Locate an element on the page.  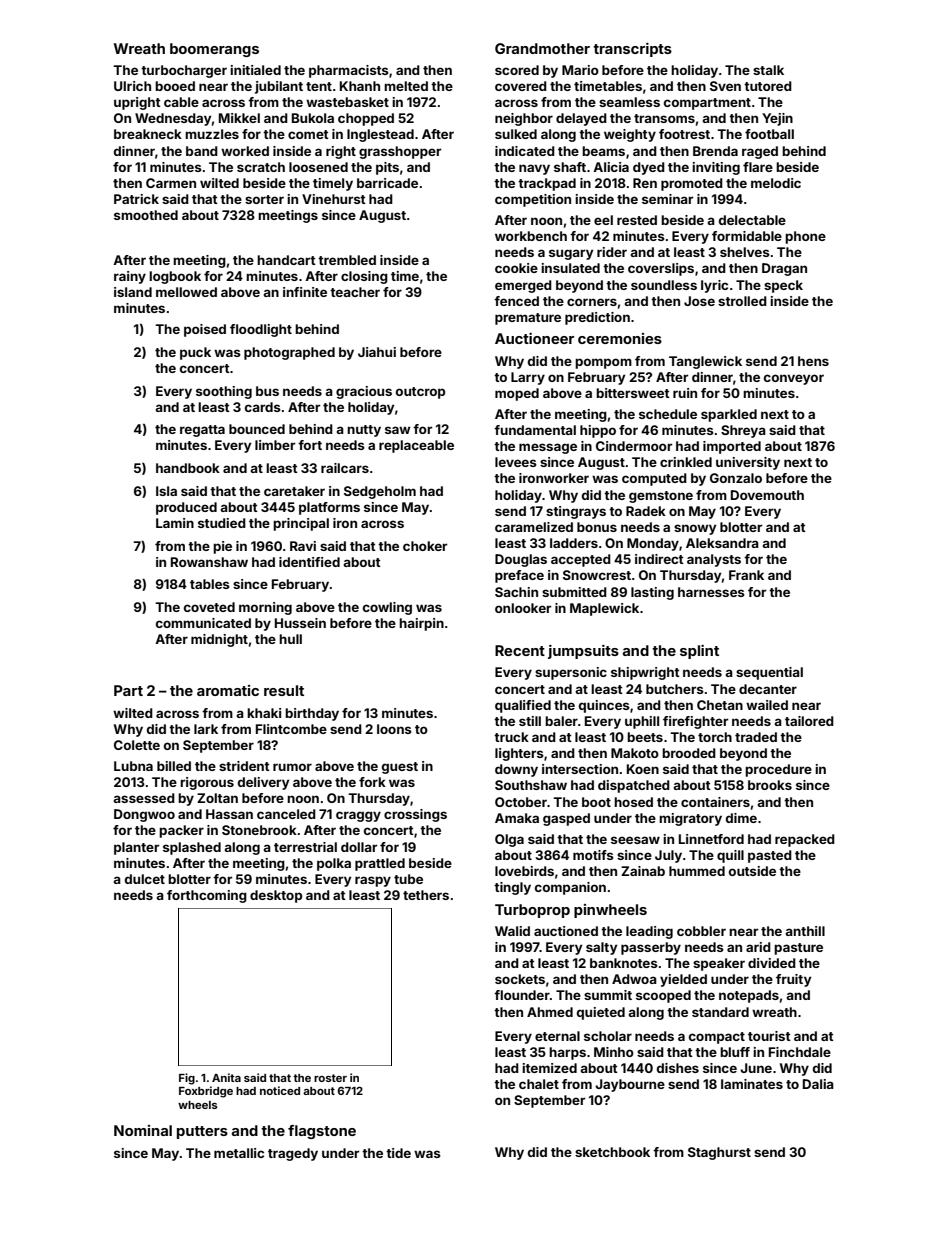
Colette is located at coordinates (137, 745).
